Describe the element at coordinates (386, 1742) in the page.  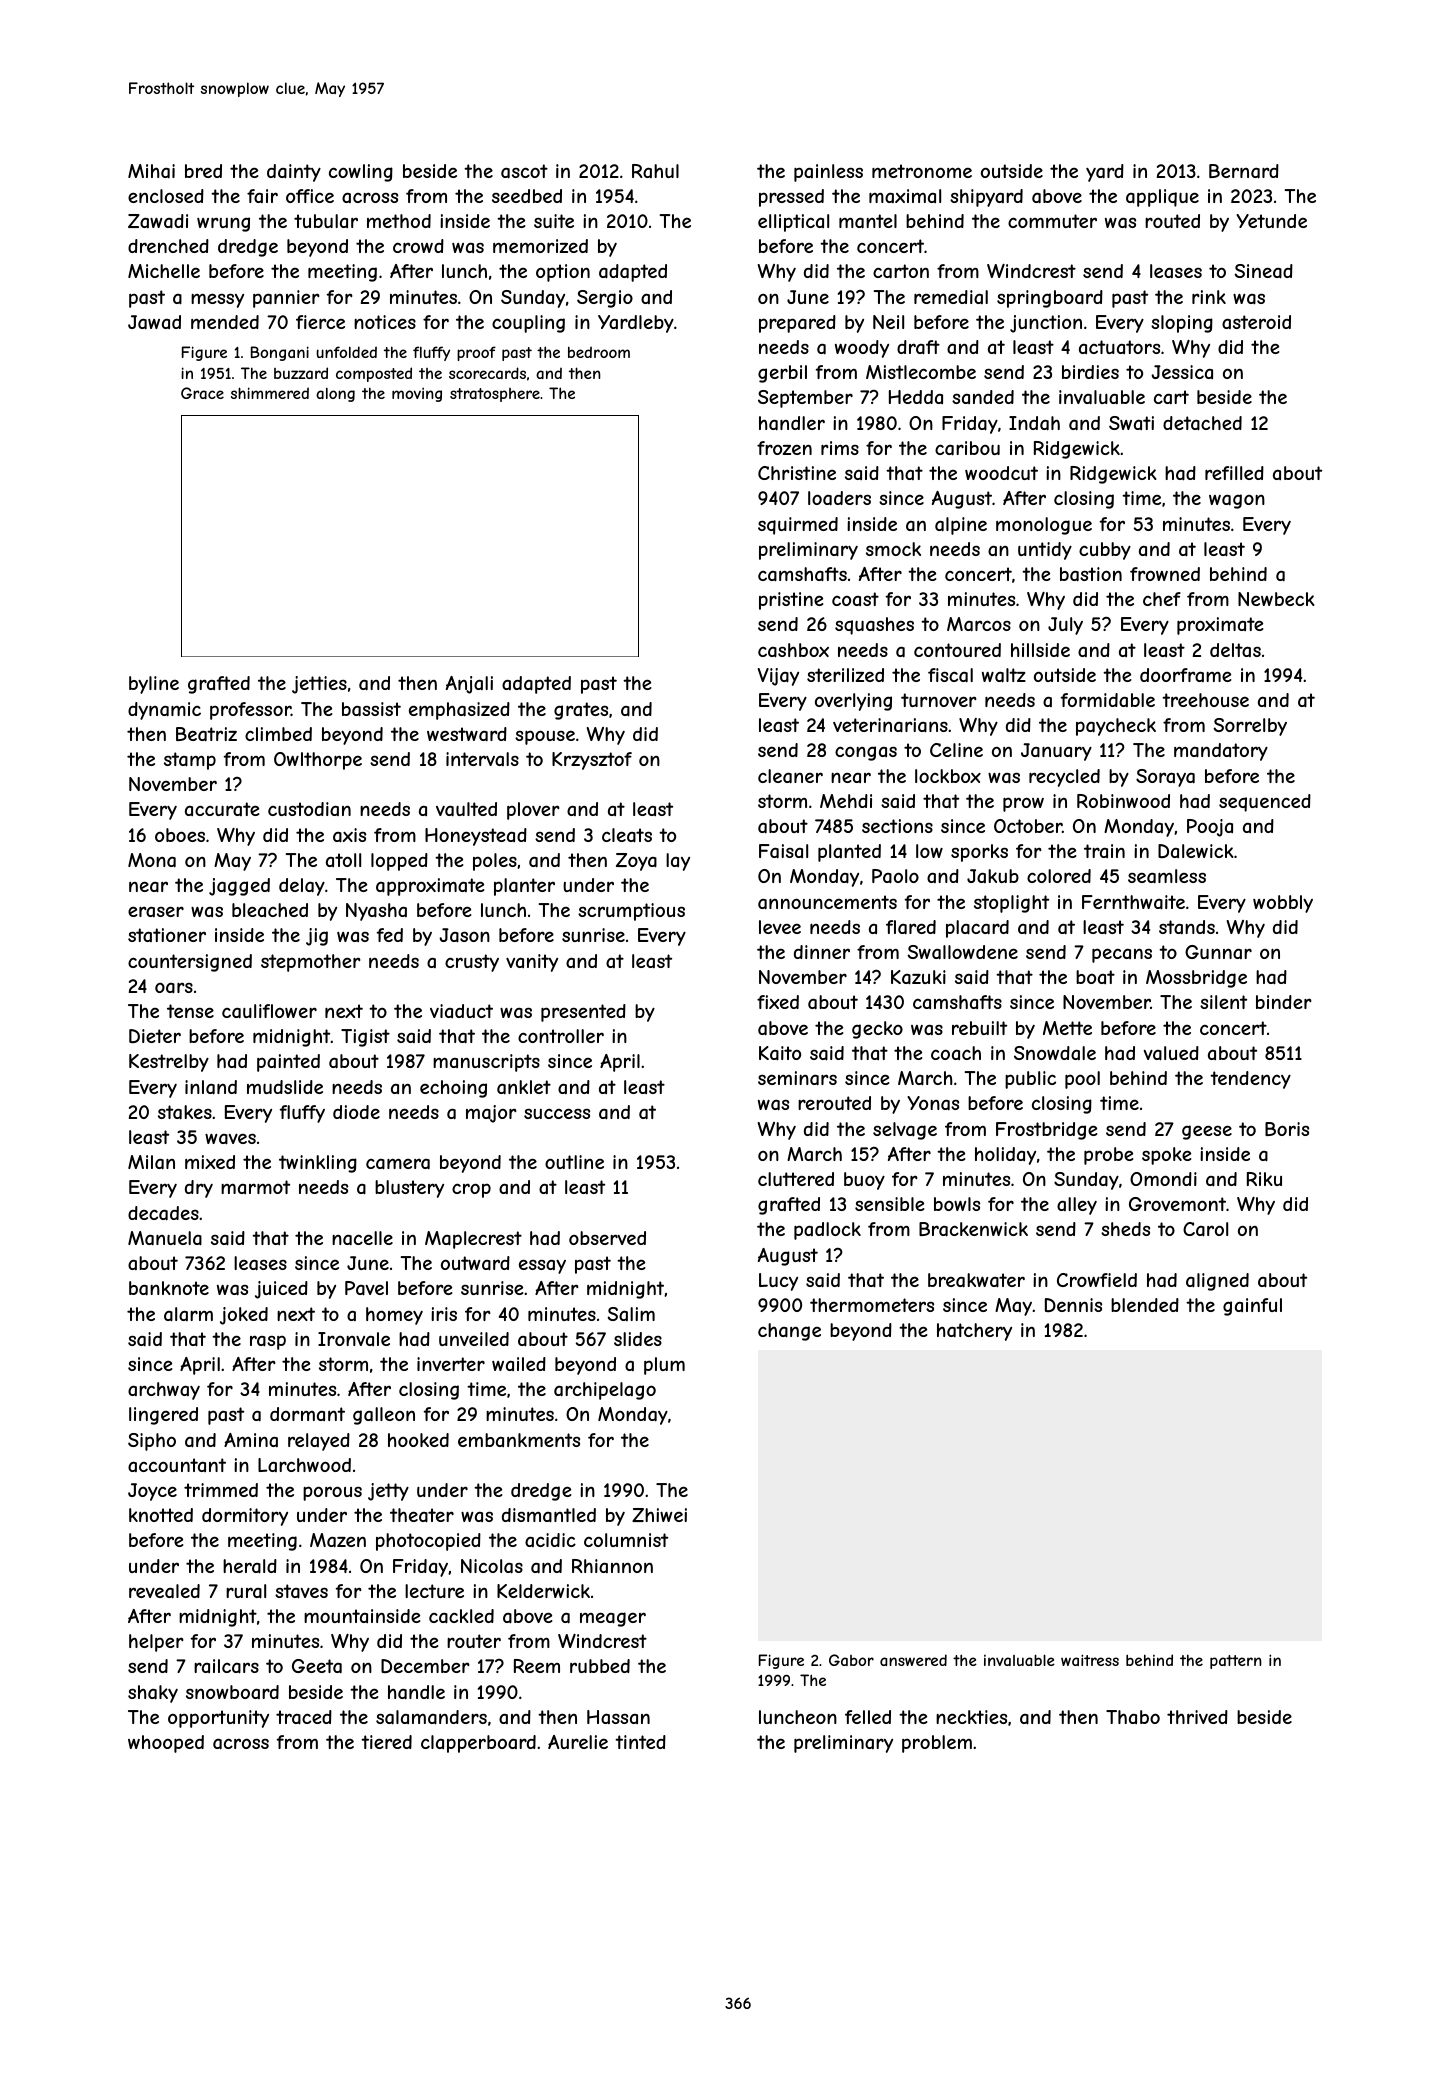
I see `tiered` at that location.
